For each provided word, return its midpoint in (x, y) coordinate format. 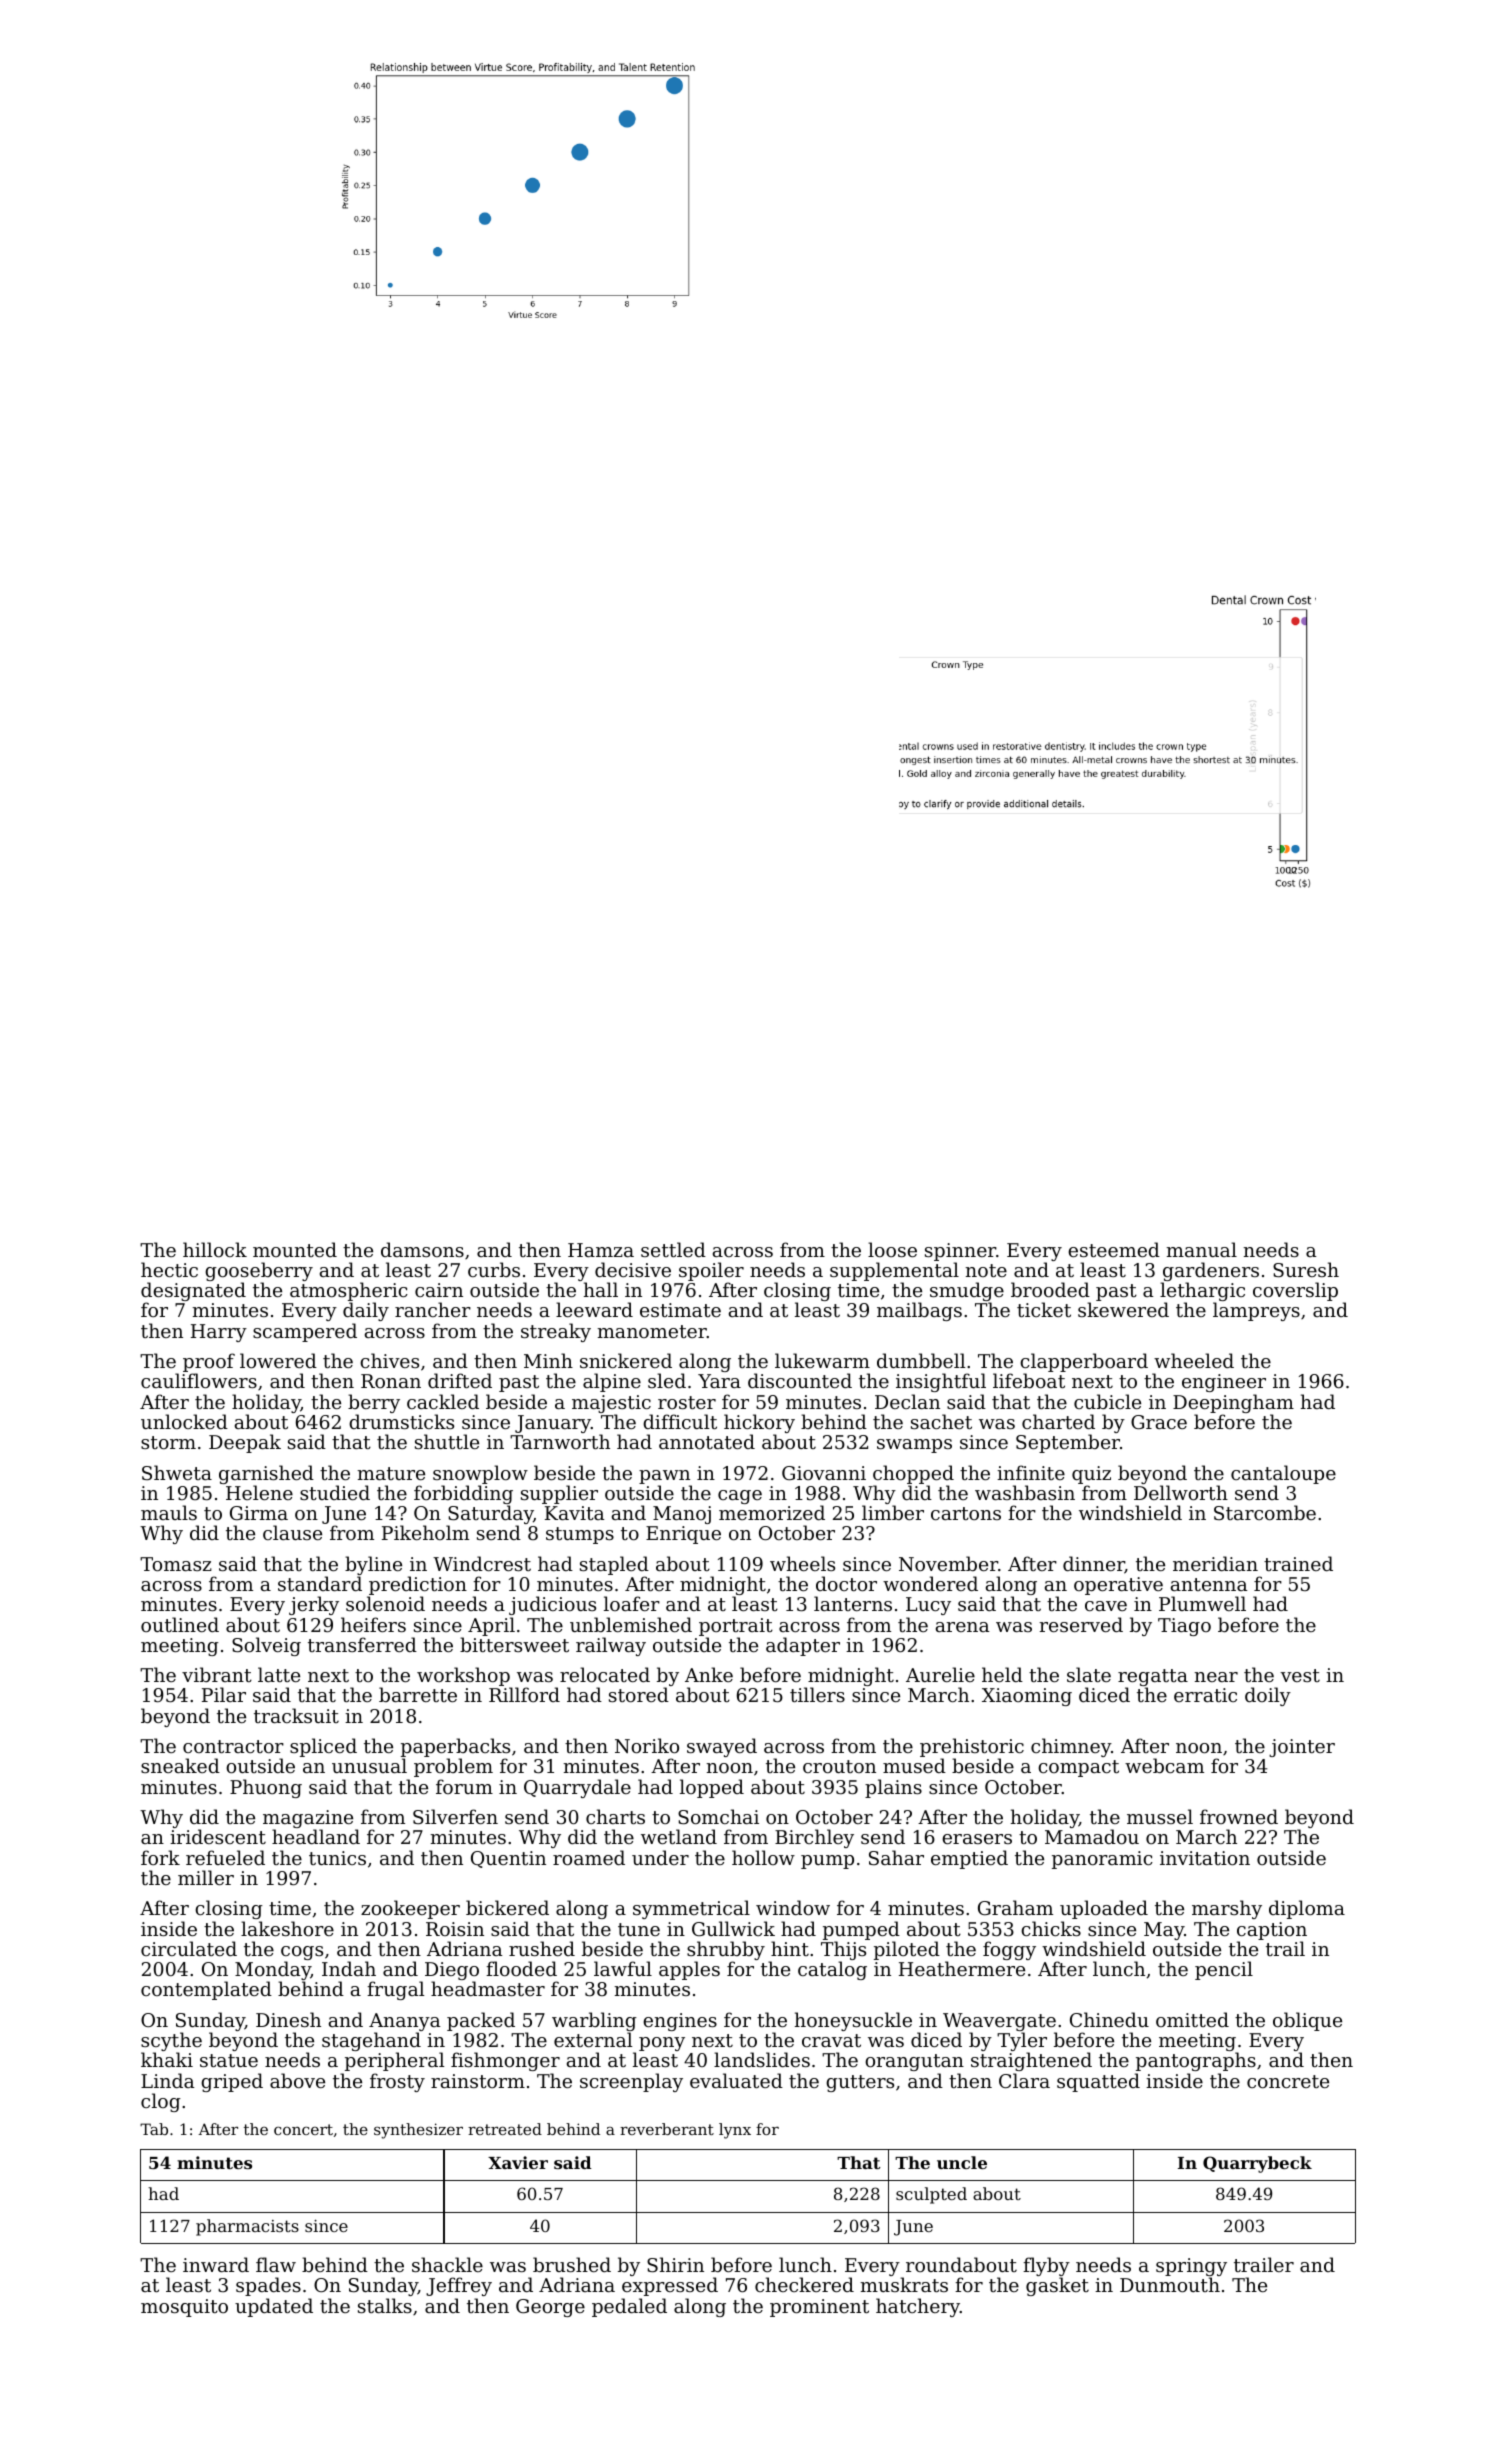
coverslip (1295, 1291)
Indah (349, 1968)
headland (316, 1837)
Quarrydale (577, 1788)
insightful (941, 1382)
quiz (1091, 1475)
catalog (832, 1970)
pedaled (629, 2307)
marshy (1227, 1909)
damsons (422, 1249)
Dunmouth (1170, 2285)
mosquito (184, 2308)
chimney (1071, 1747)
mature (391, 1473)
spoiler (711, 1271)
